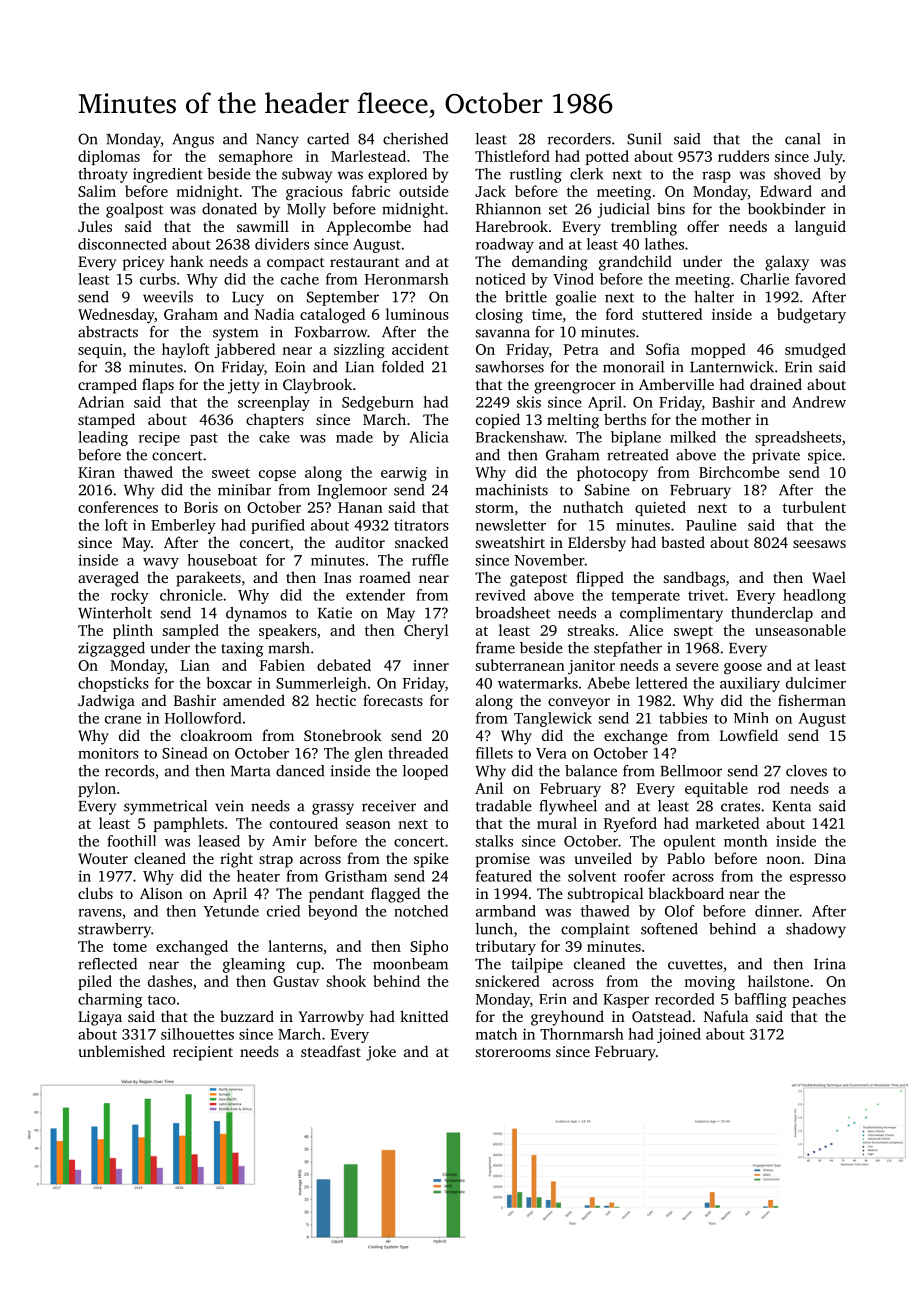 The height and width of the screenshot is (1308, 924). What do you see at coordinates (816, 683) in the screenshot?
I see `dulcimer` at bounding box center [816, 683].
